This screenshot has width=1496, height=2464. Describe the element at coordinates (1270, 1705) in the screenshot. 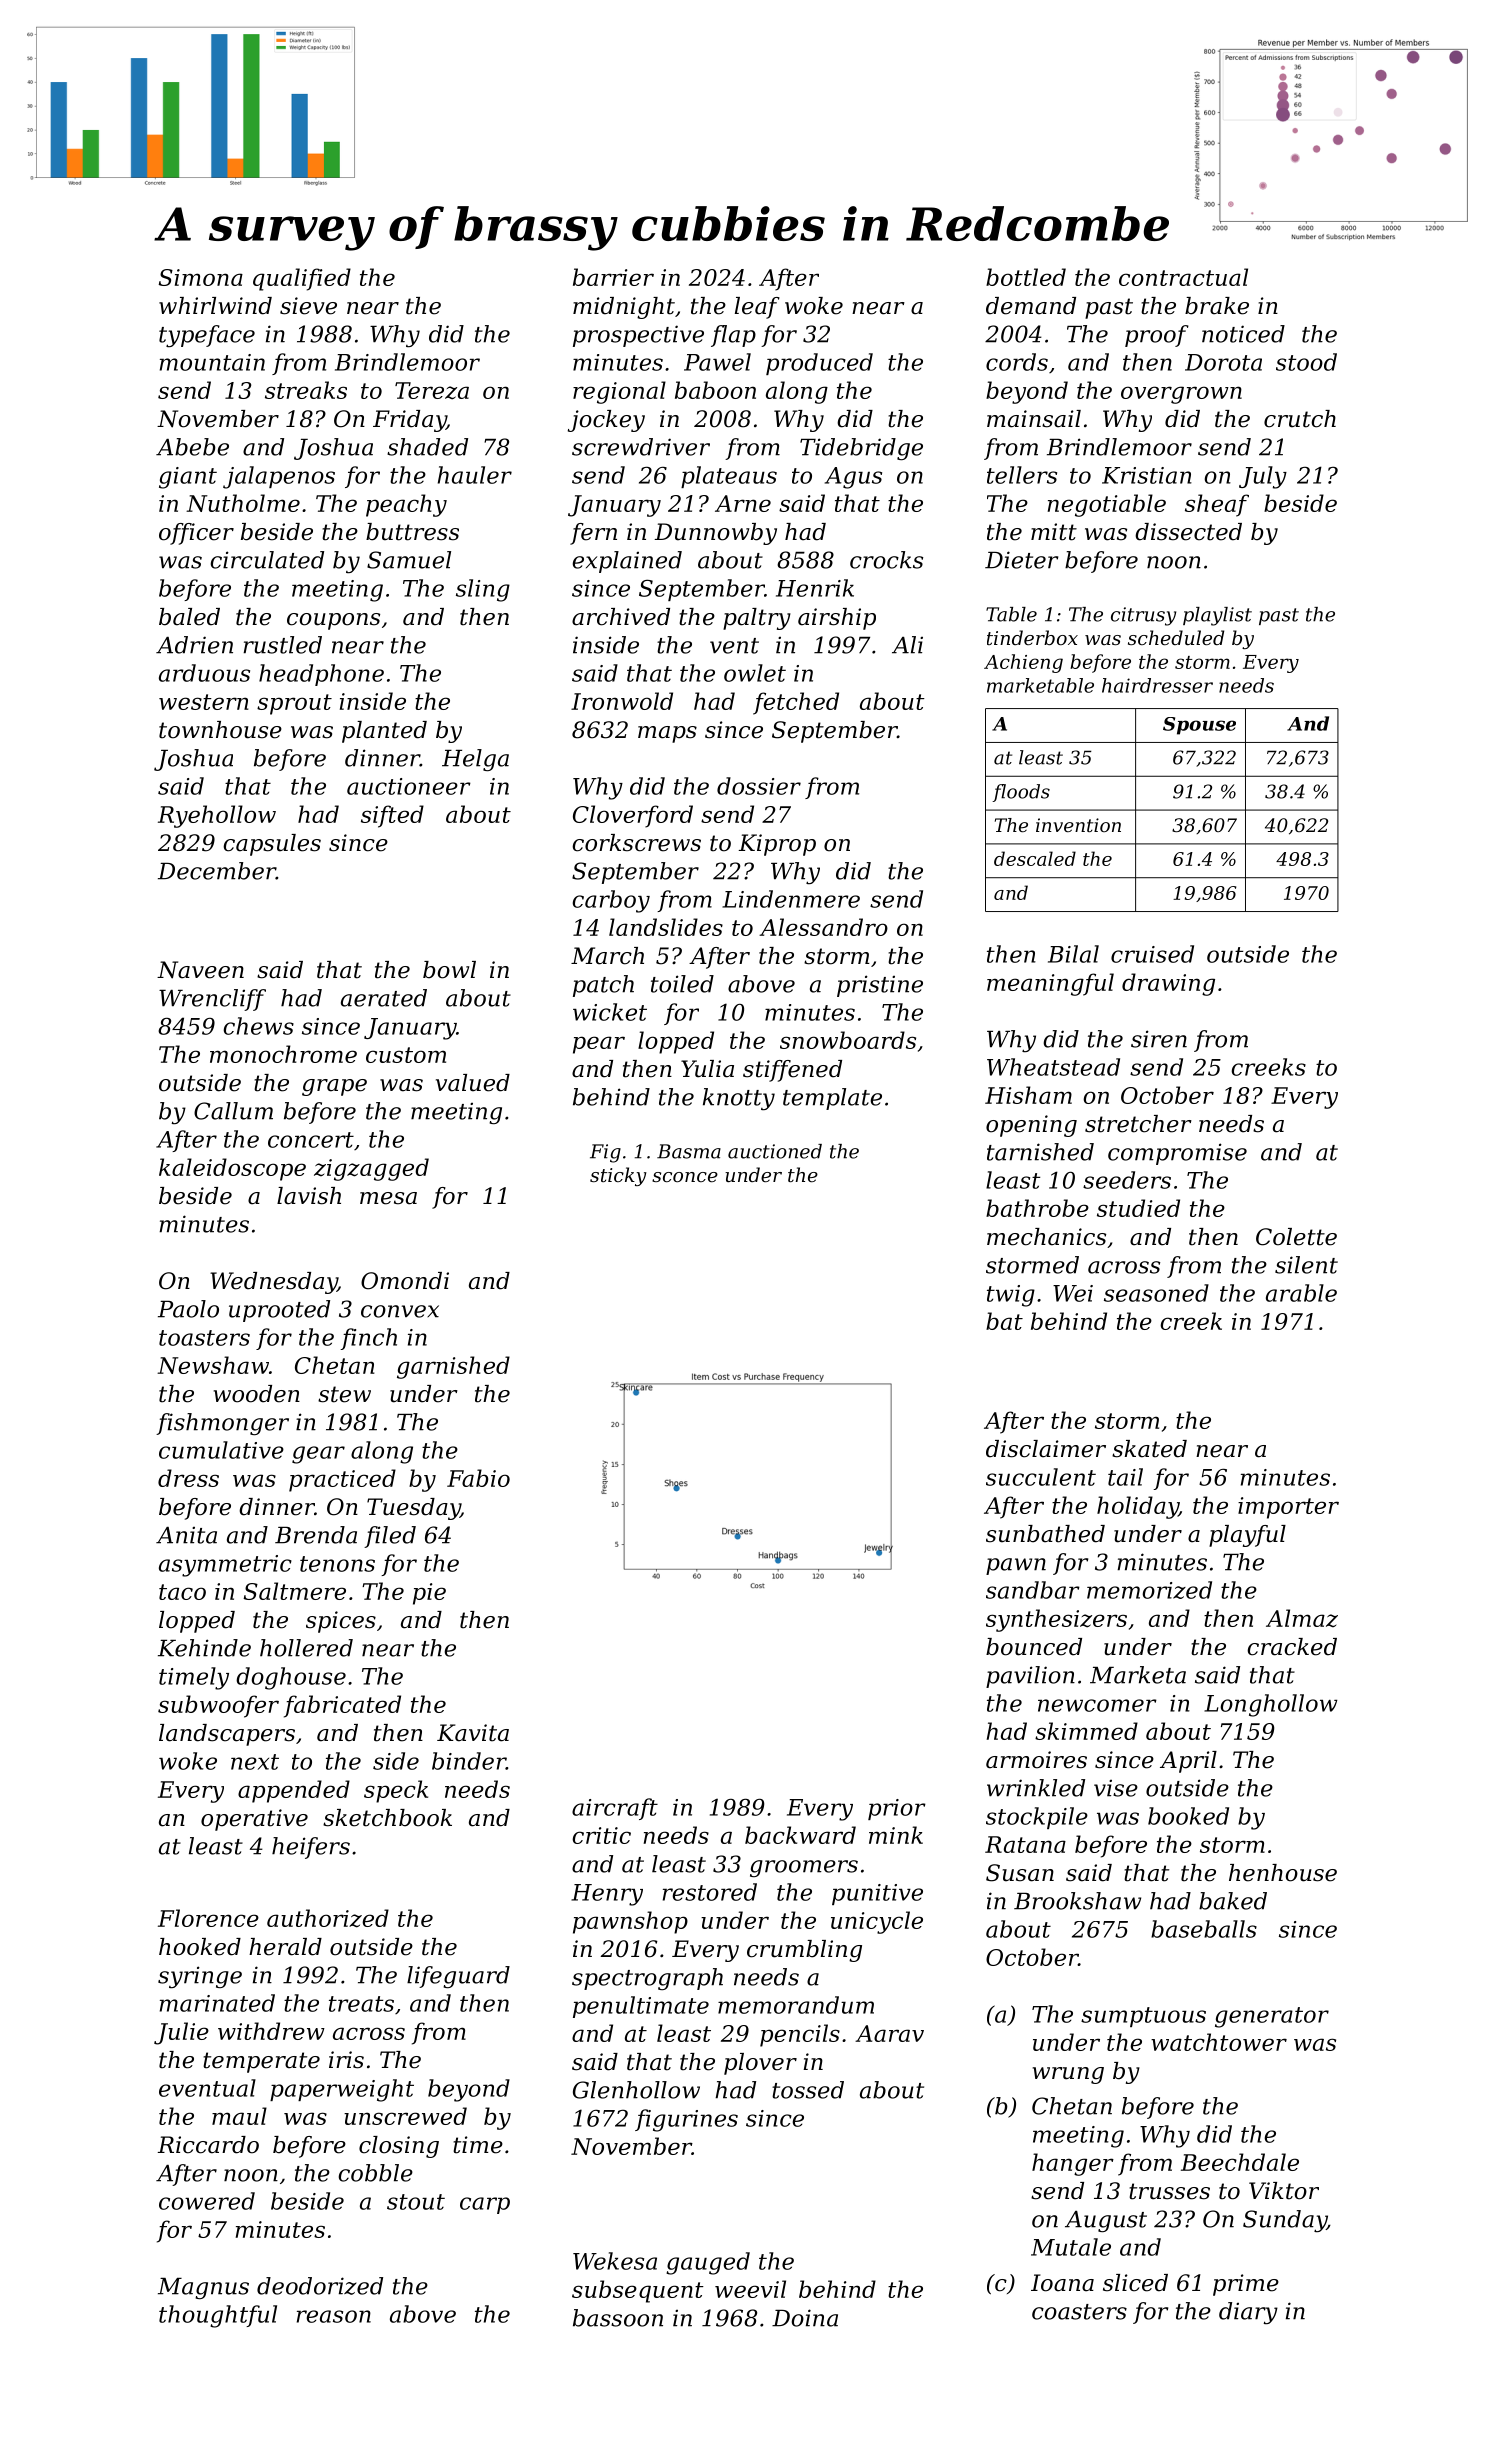

I see `Longhollow` at that location.
